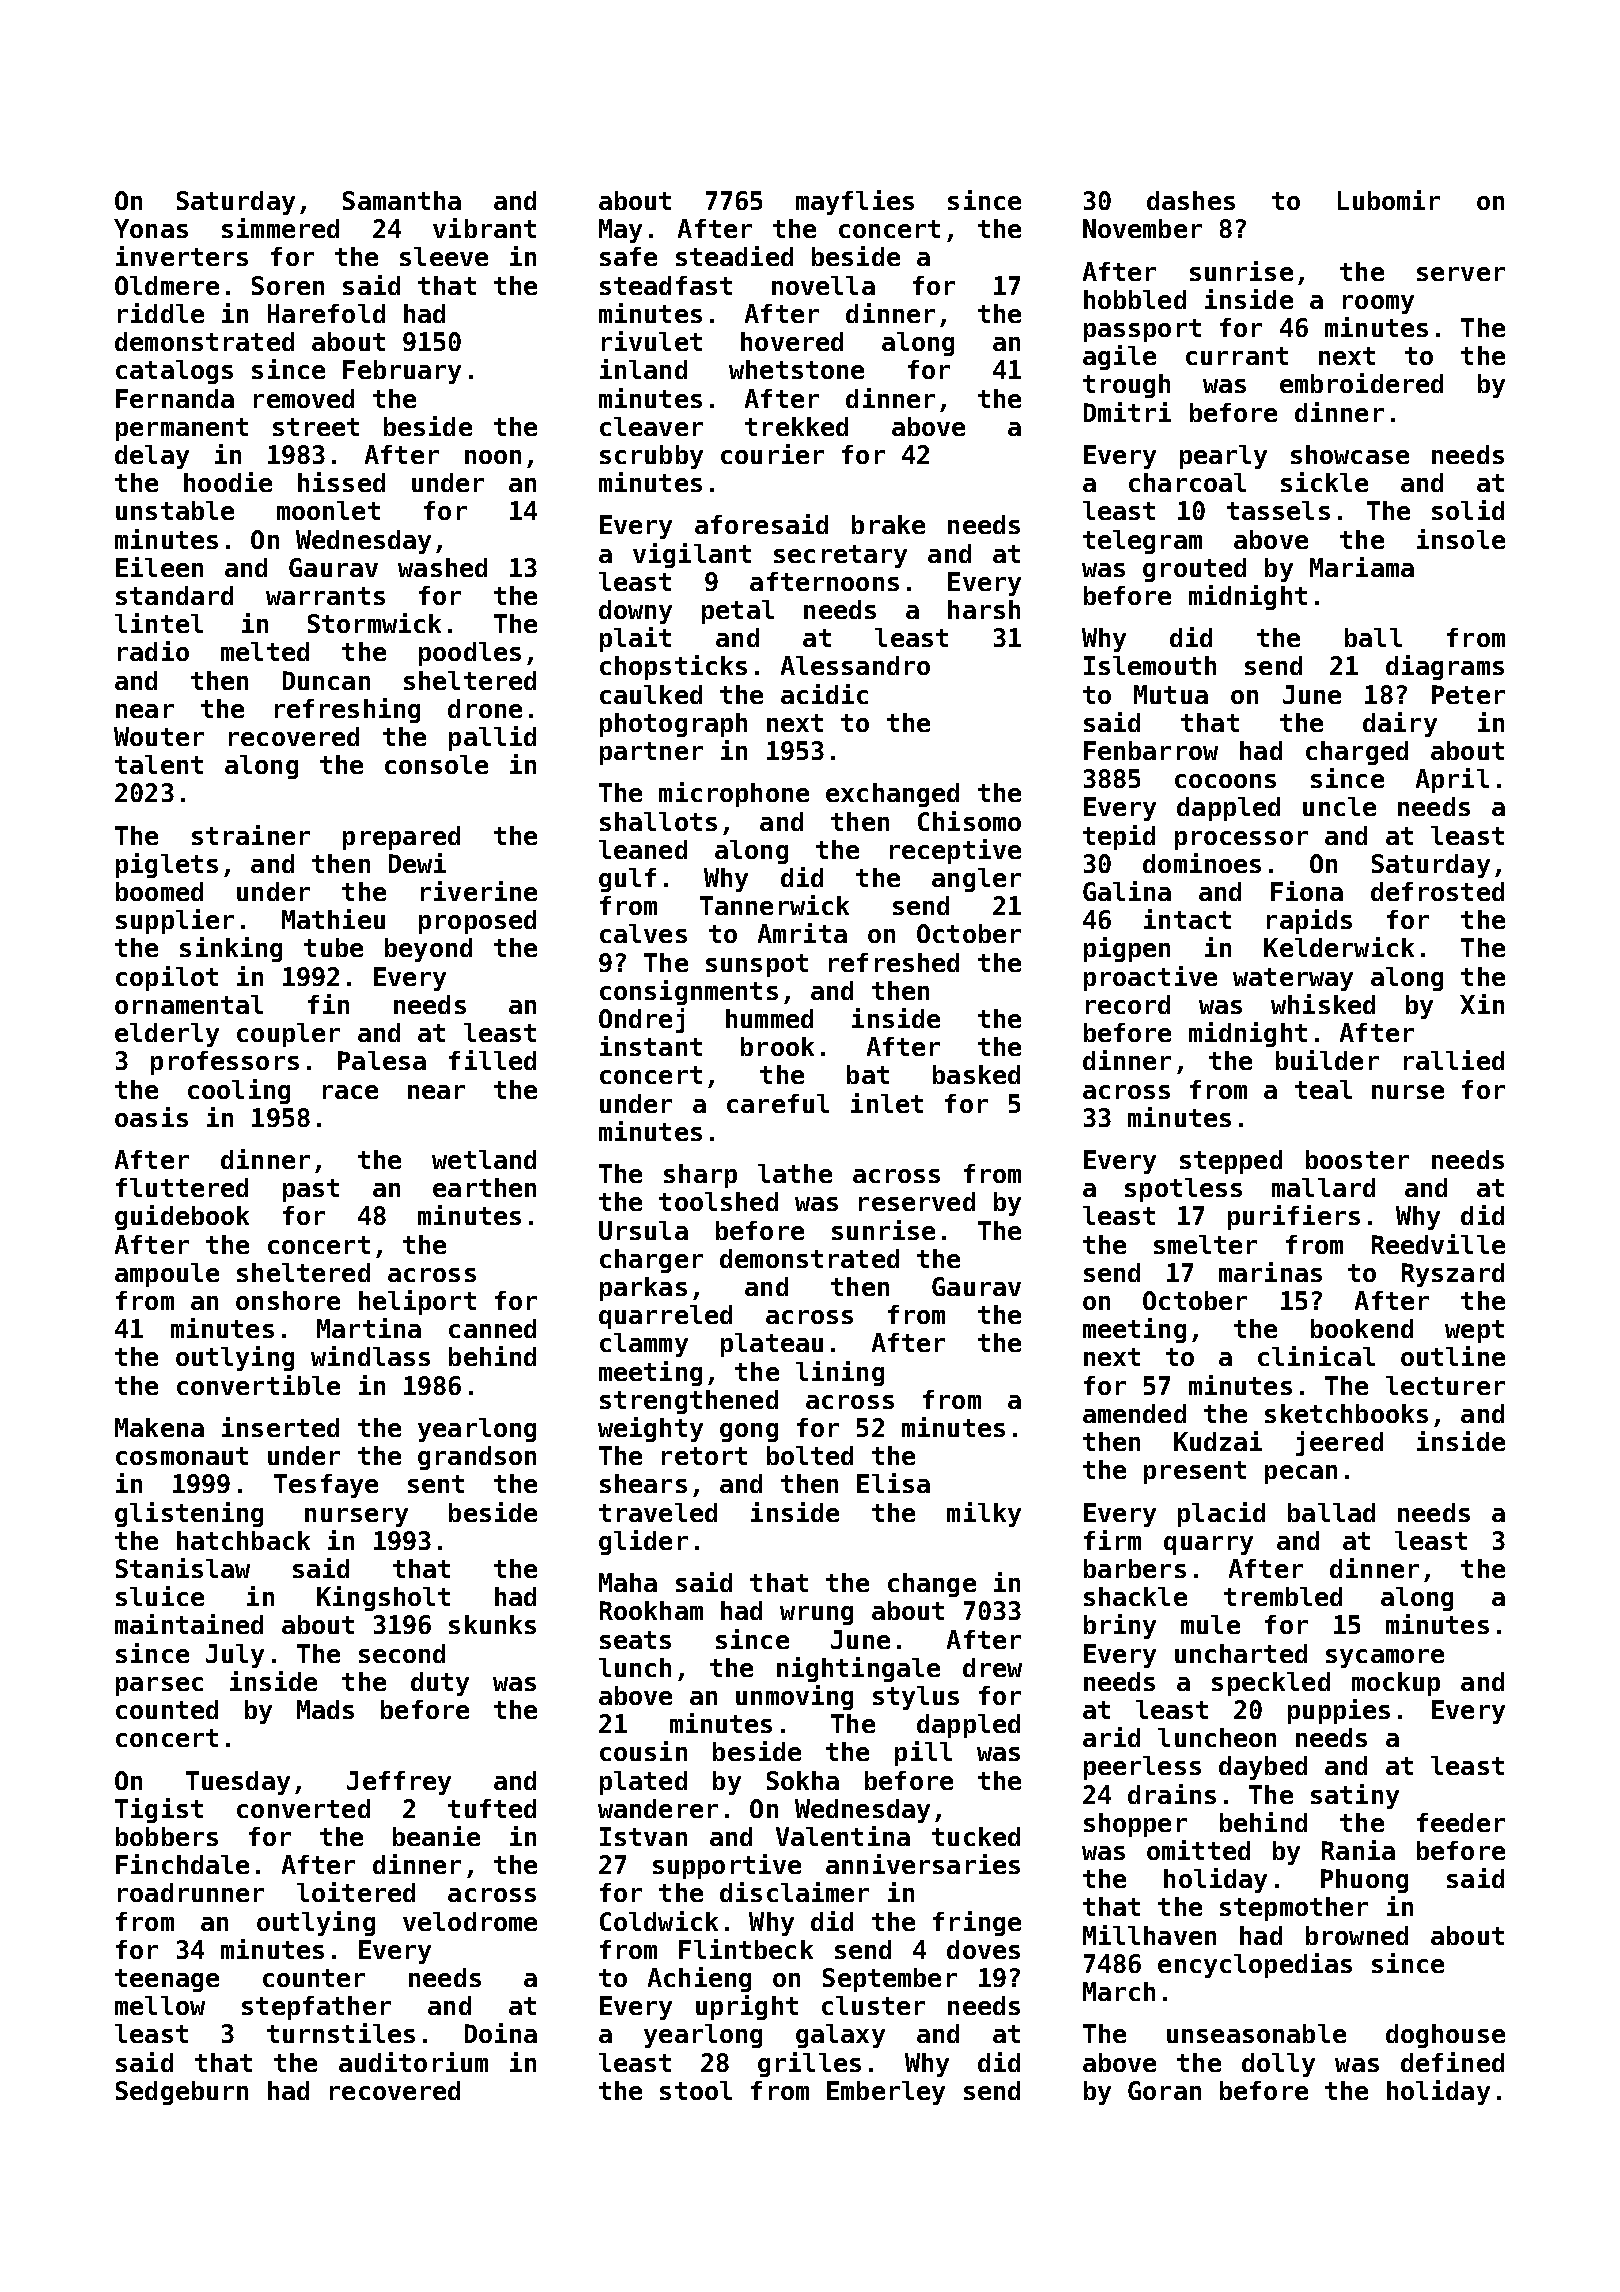 Image resolution: width=1620 pixels, height=2292 pixels. I want to click on stool, so click(696, 2090).
